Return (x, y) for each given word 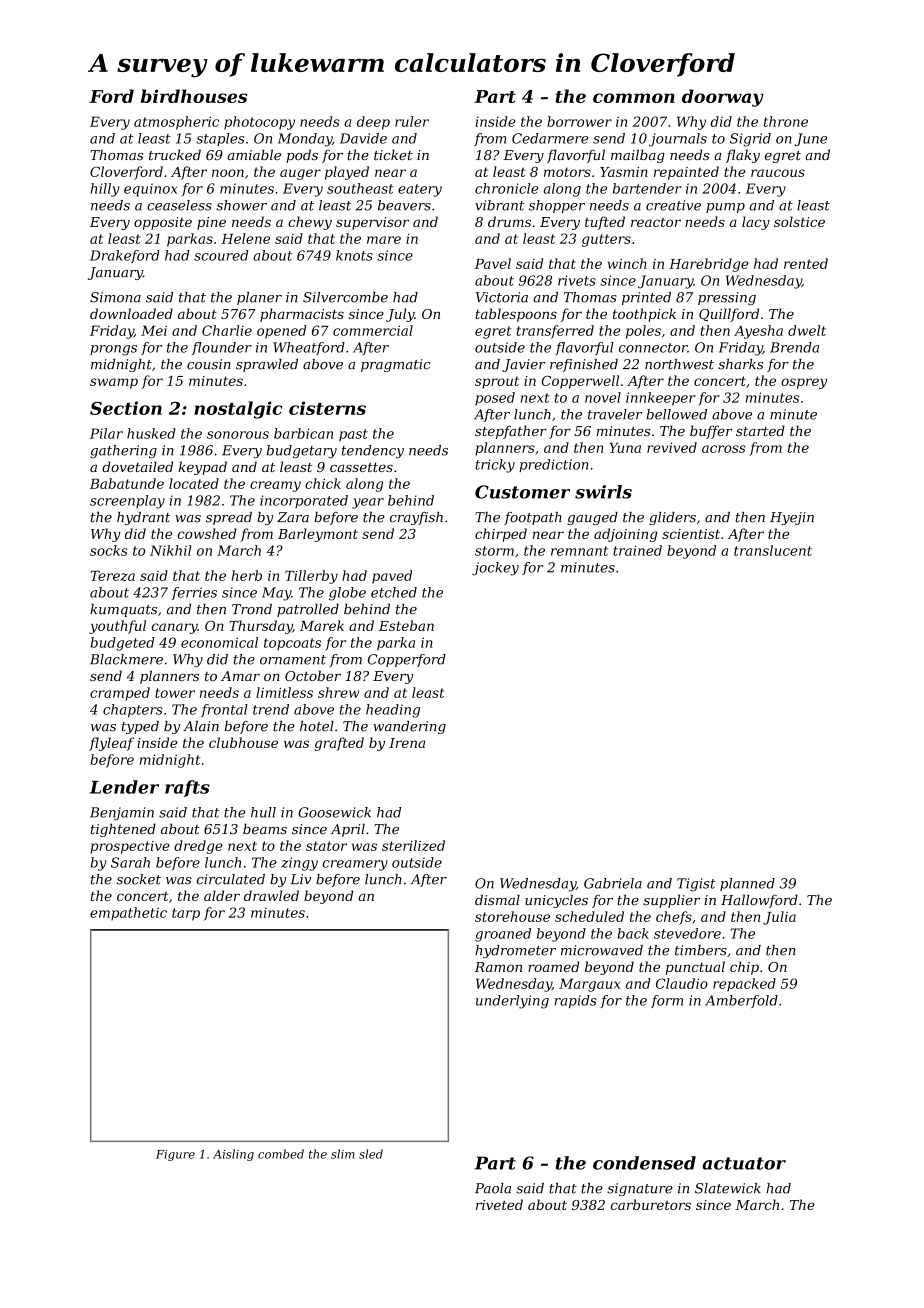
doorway (723, 98)
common (634, 98)
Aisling (233, 1155)
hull (263, 812)
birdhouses (194, 96)
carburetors (651, 1204)
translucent (773, 550)
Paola (493, 1188)
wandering (409, 727)
